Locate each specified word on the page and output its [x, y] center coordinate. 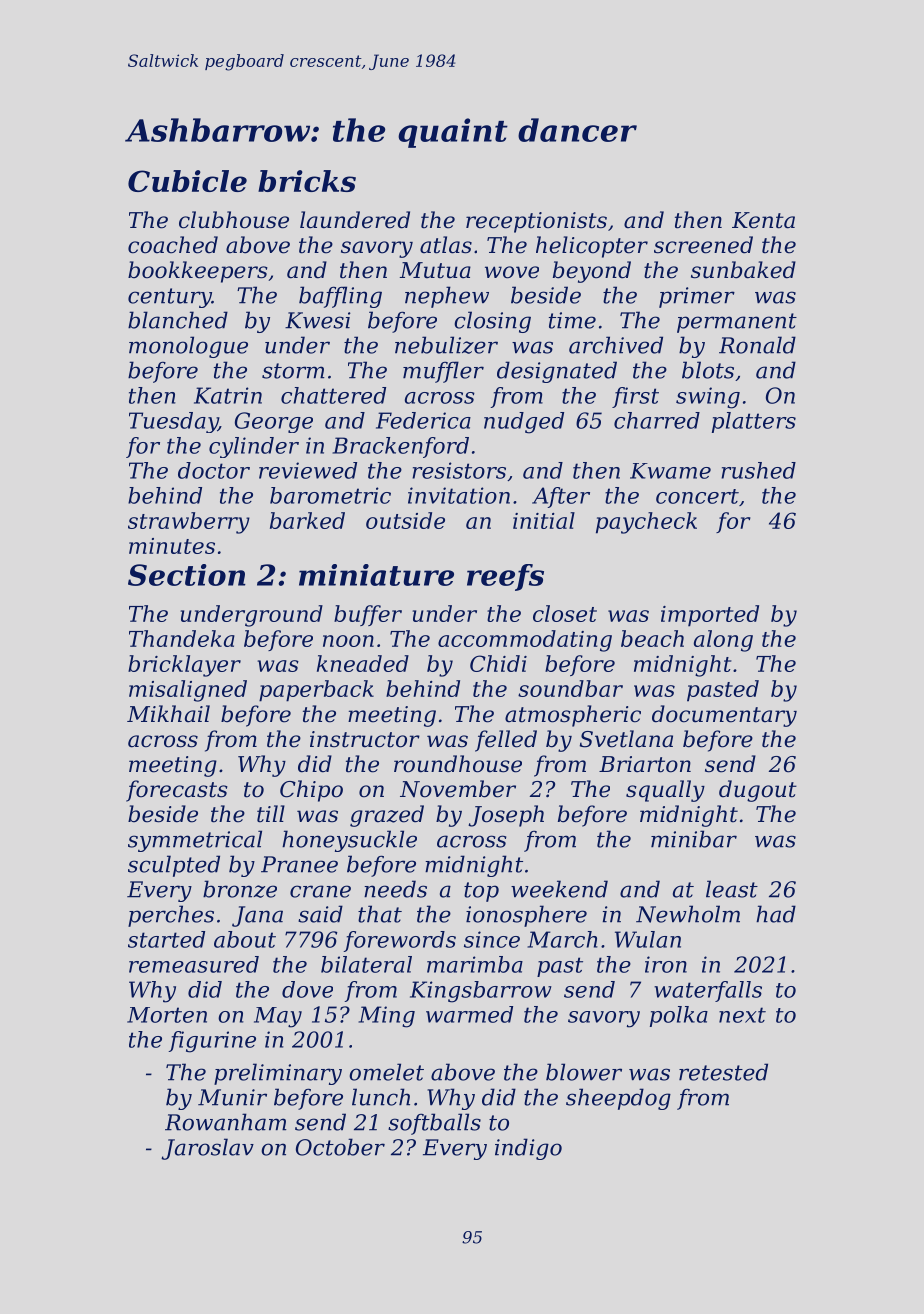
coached [173, 245]
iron [666, 964]
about [245, 939]
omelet [386, 1072]
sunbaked [743, 270]
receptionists [536, 222]
